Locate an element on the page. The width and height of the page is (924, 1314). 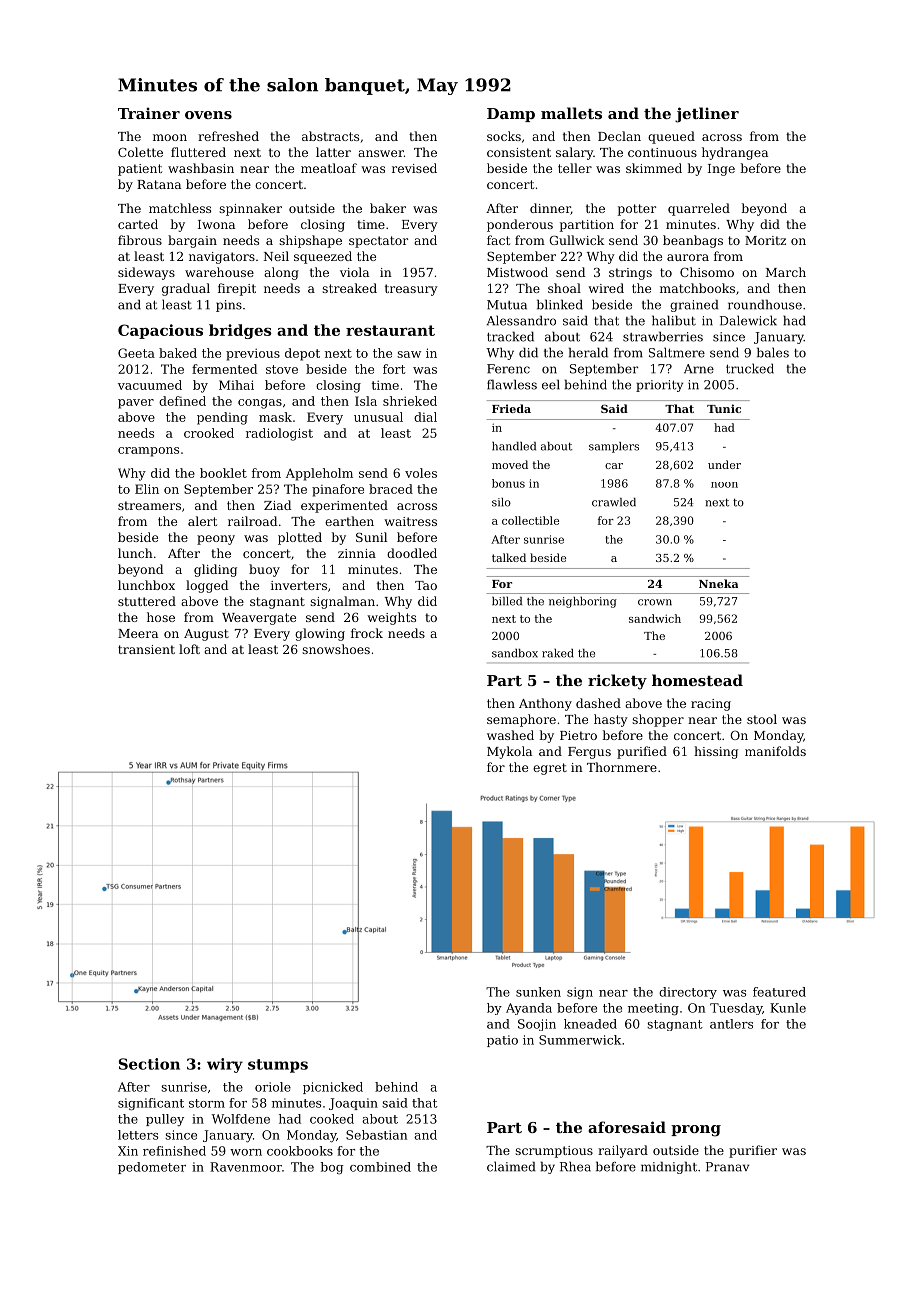
directory is located at coordinates (688, 993).
